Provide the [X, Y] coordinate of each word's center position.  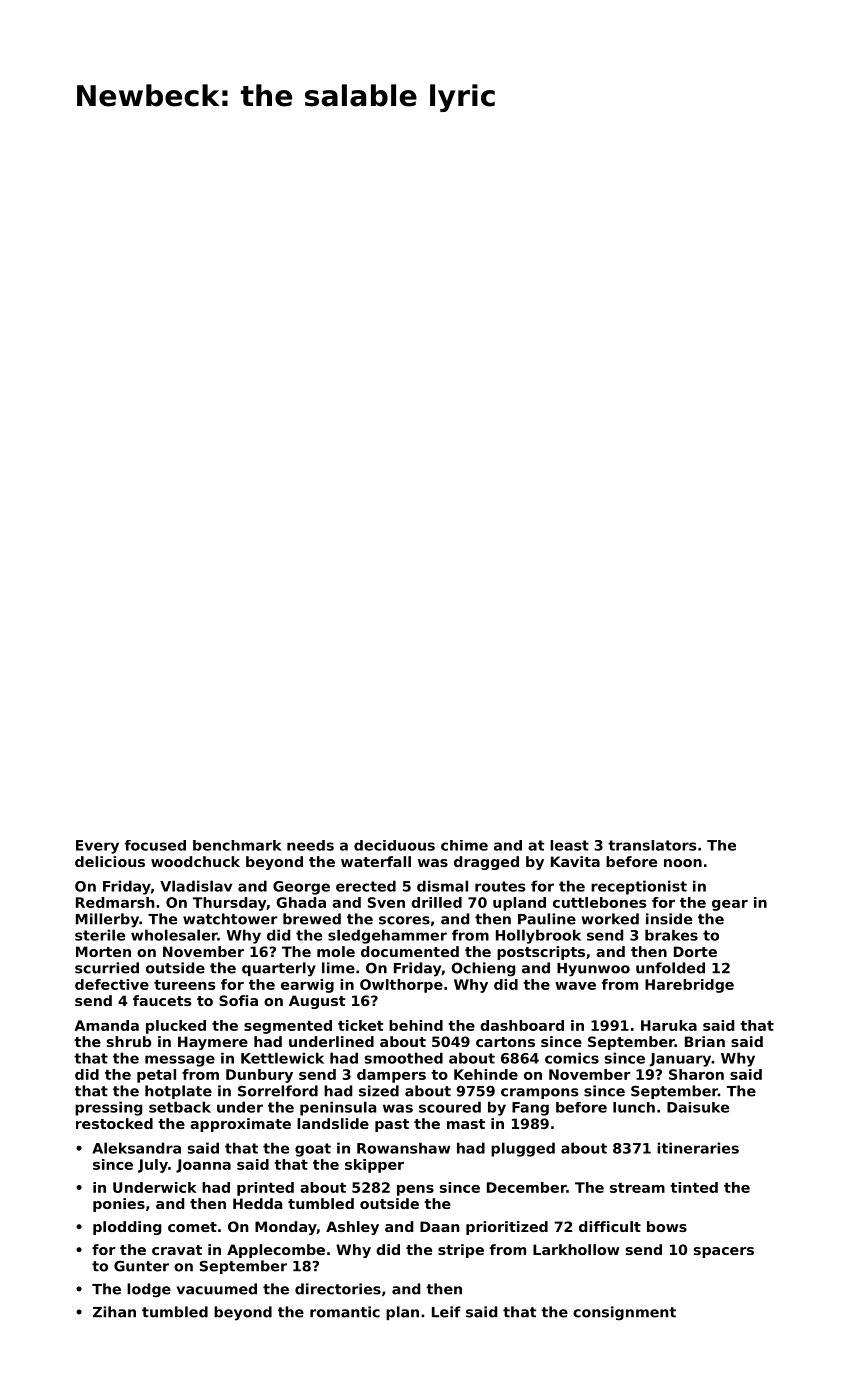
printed [265, 1189]
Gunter [141, 1266]
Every [97, 847]
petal [156, 1076]
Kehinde [486, 1074]
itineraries [698, 1148]
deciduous [394, 845]
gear [730, 905]
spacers [724, 1252]
